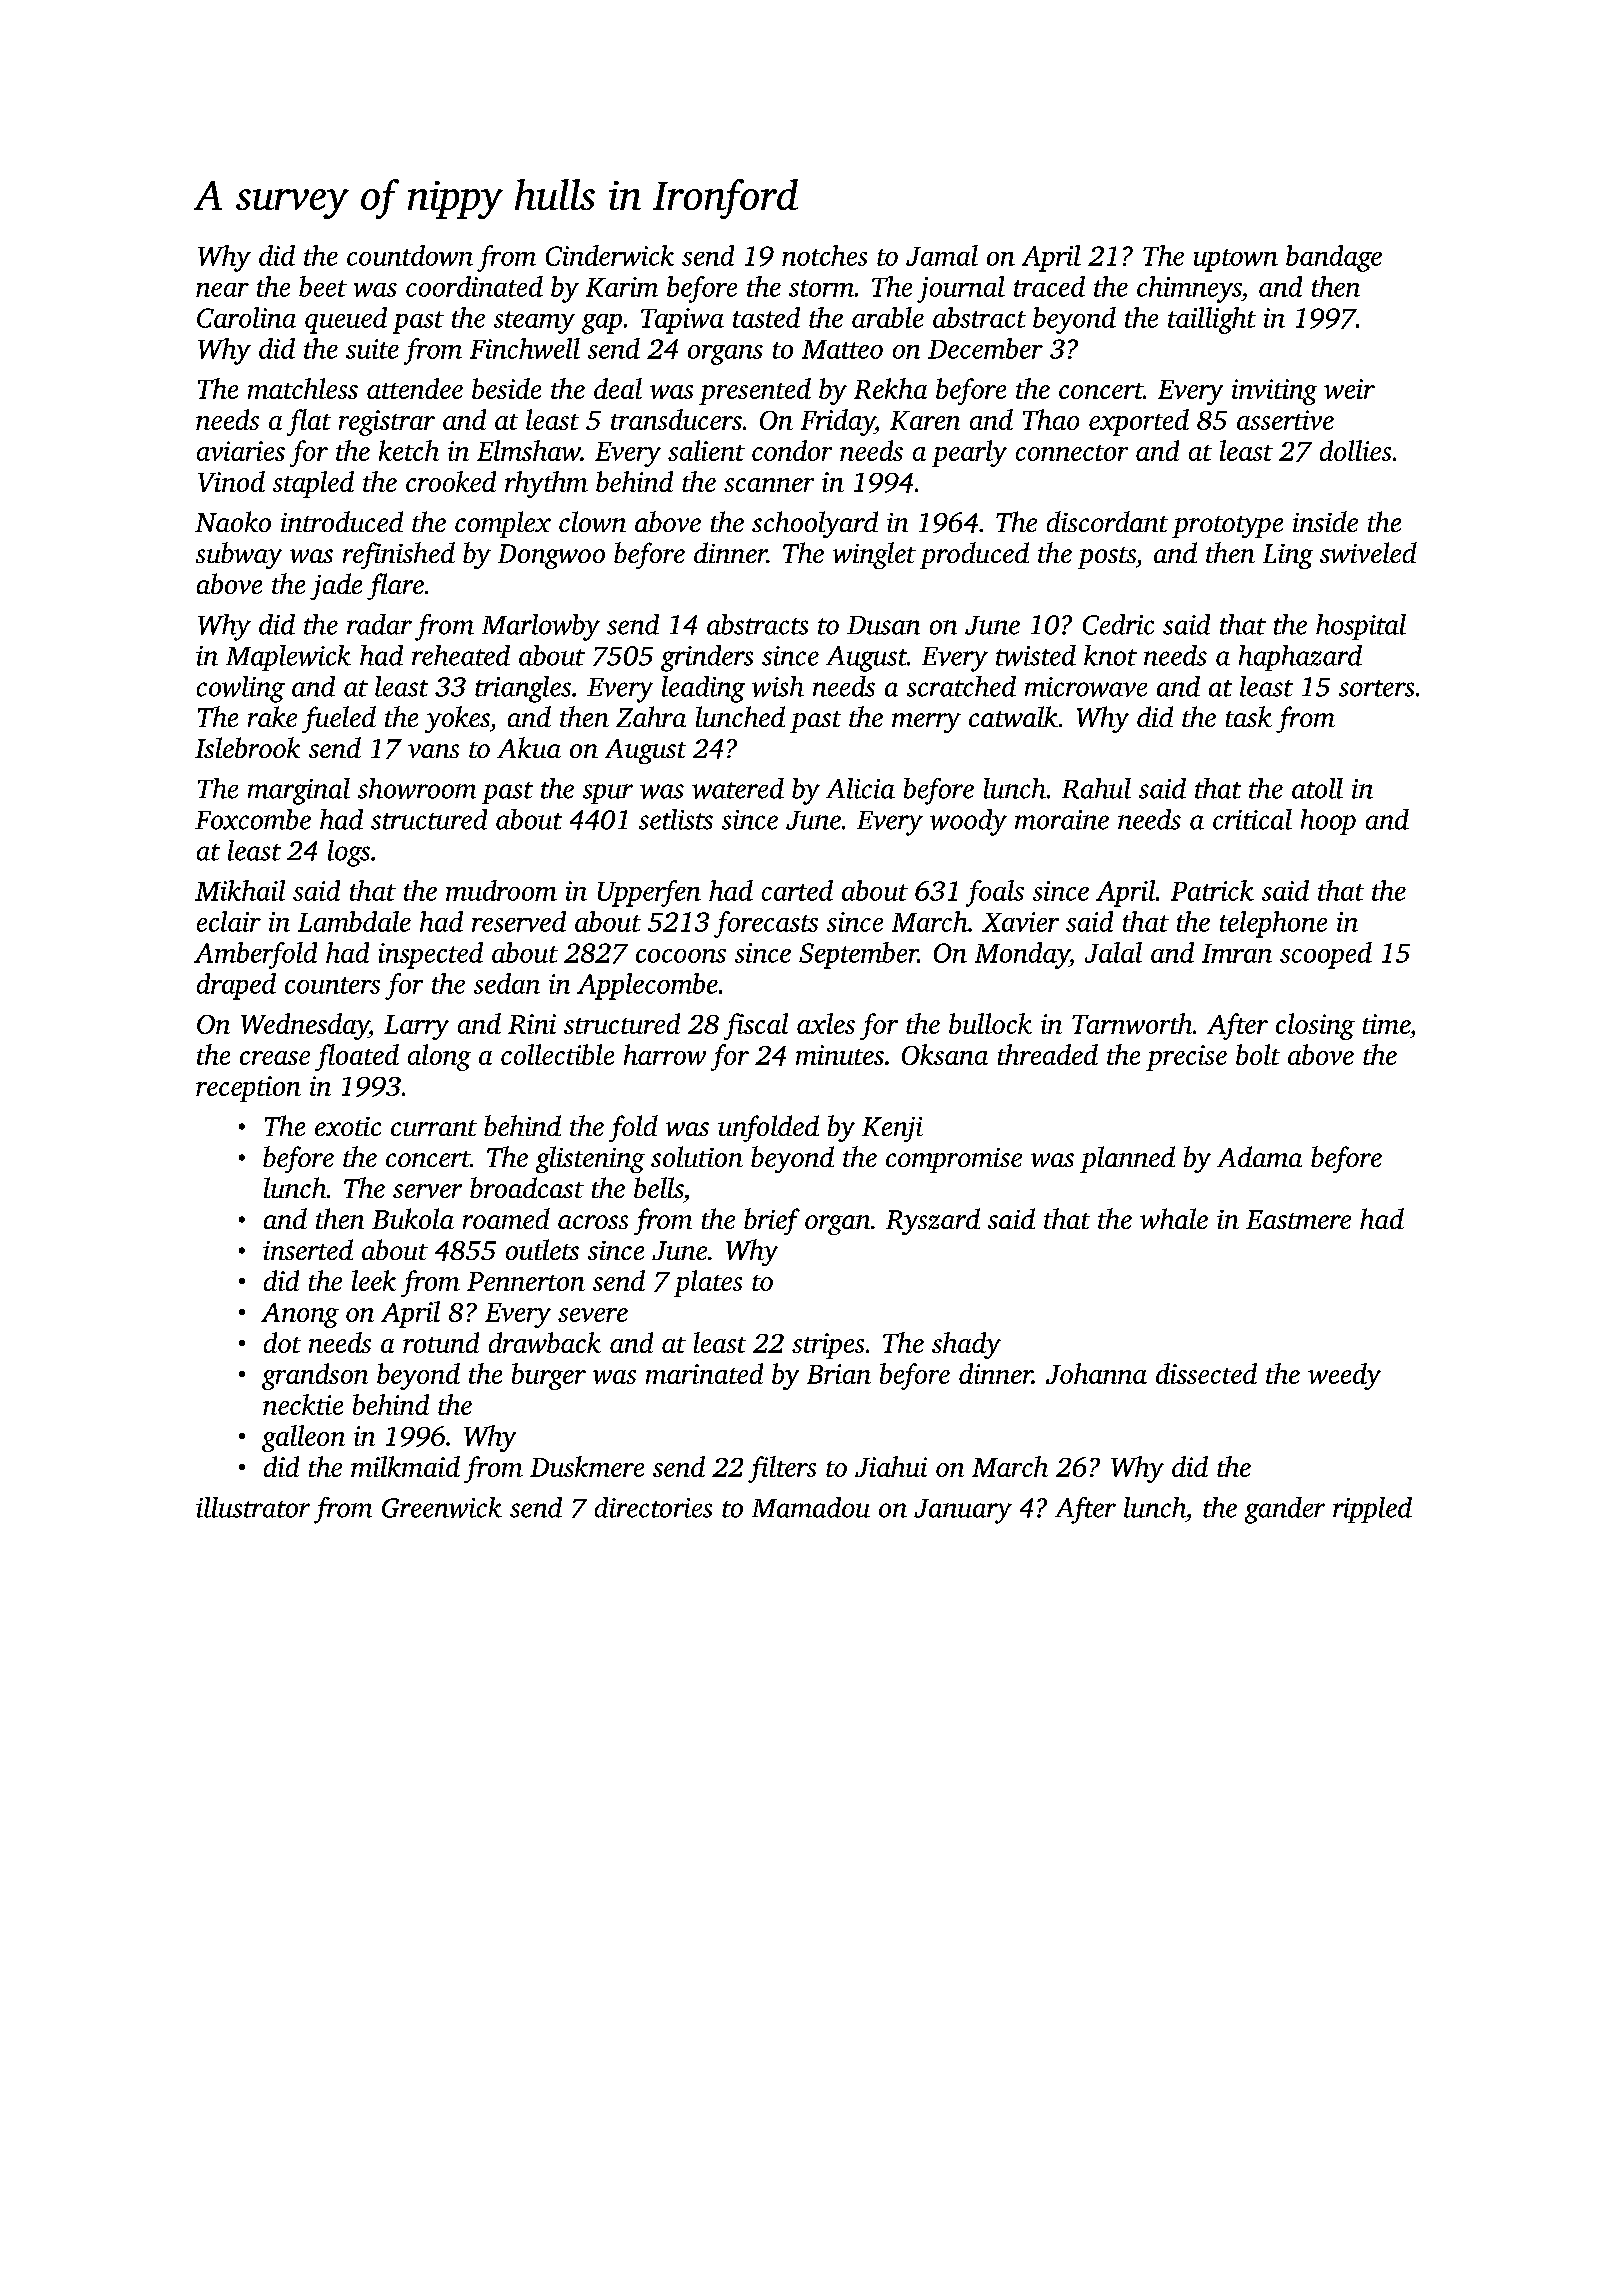 The height and width of the document is (2292, 1620). What do you see at coordinates (442, 1507) in the document?
I see `Greenwick` at bounding box center [442, 1507].
